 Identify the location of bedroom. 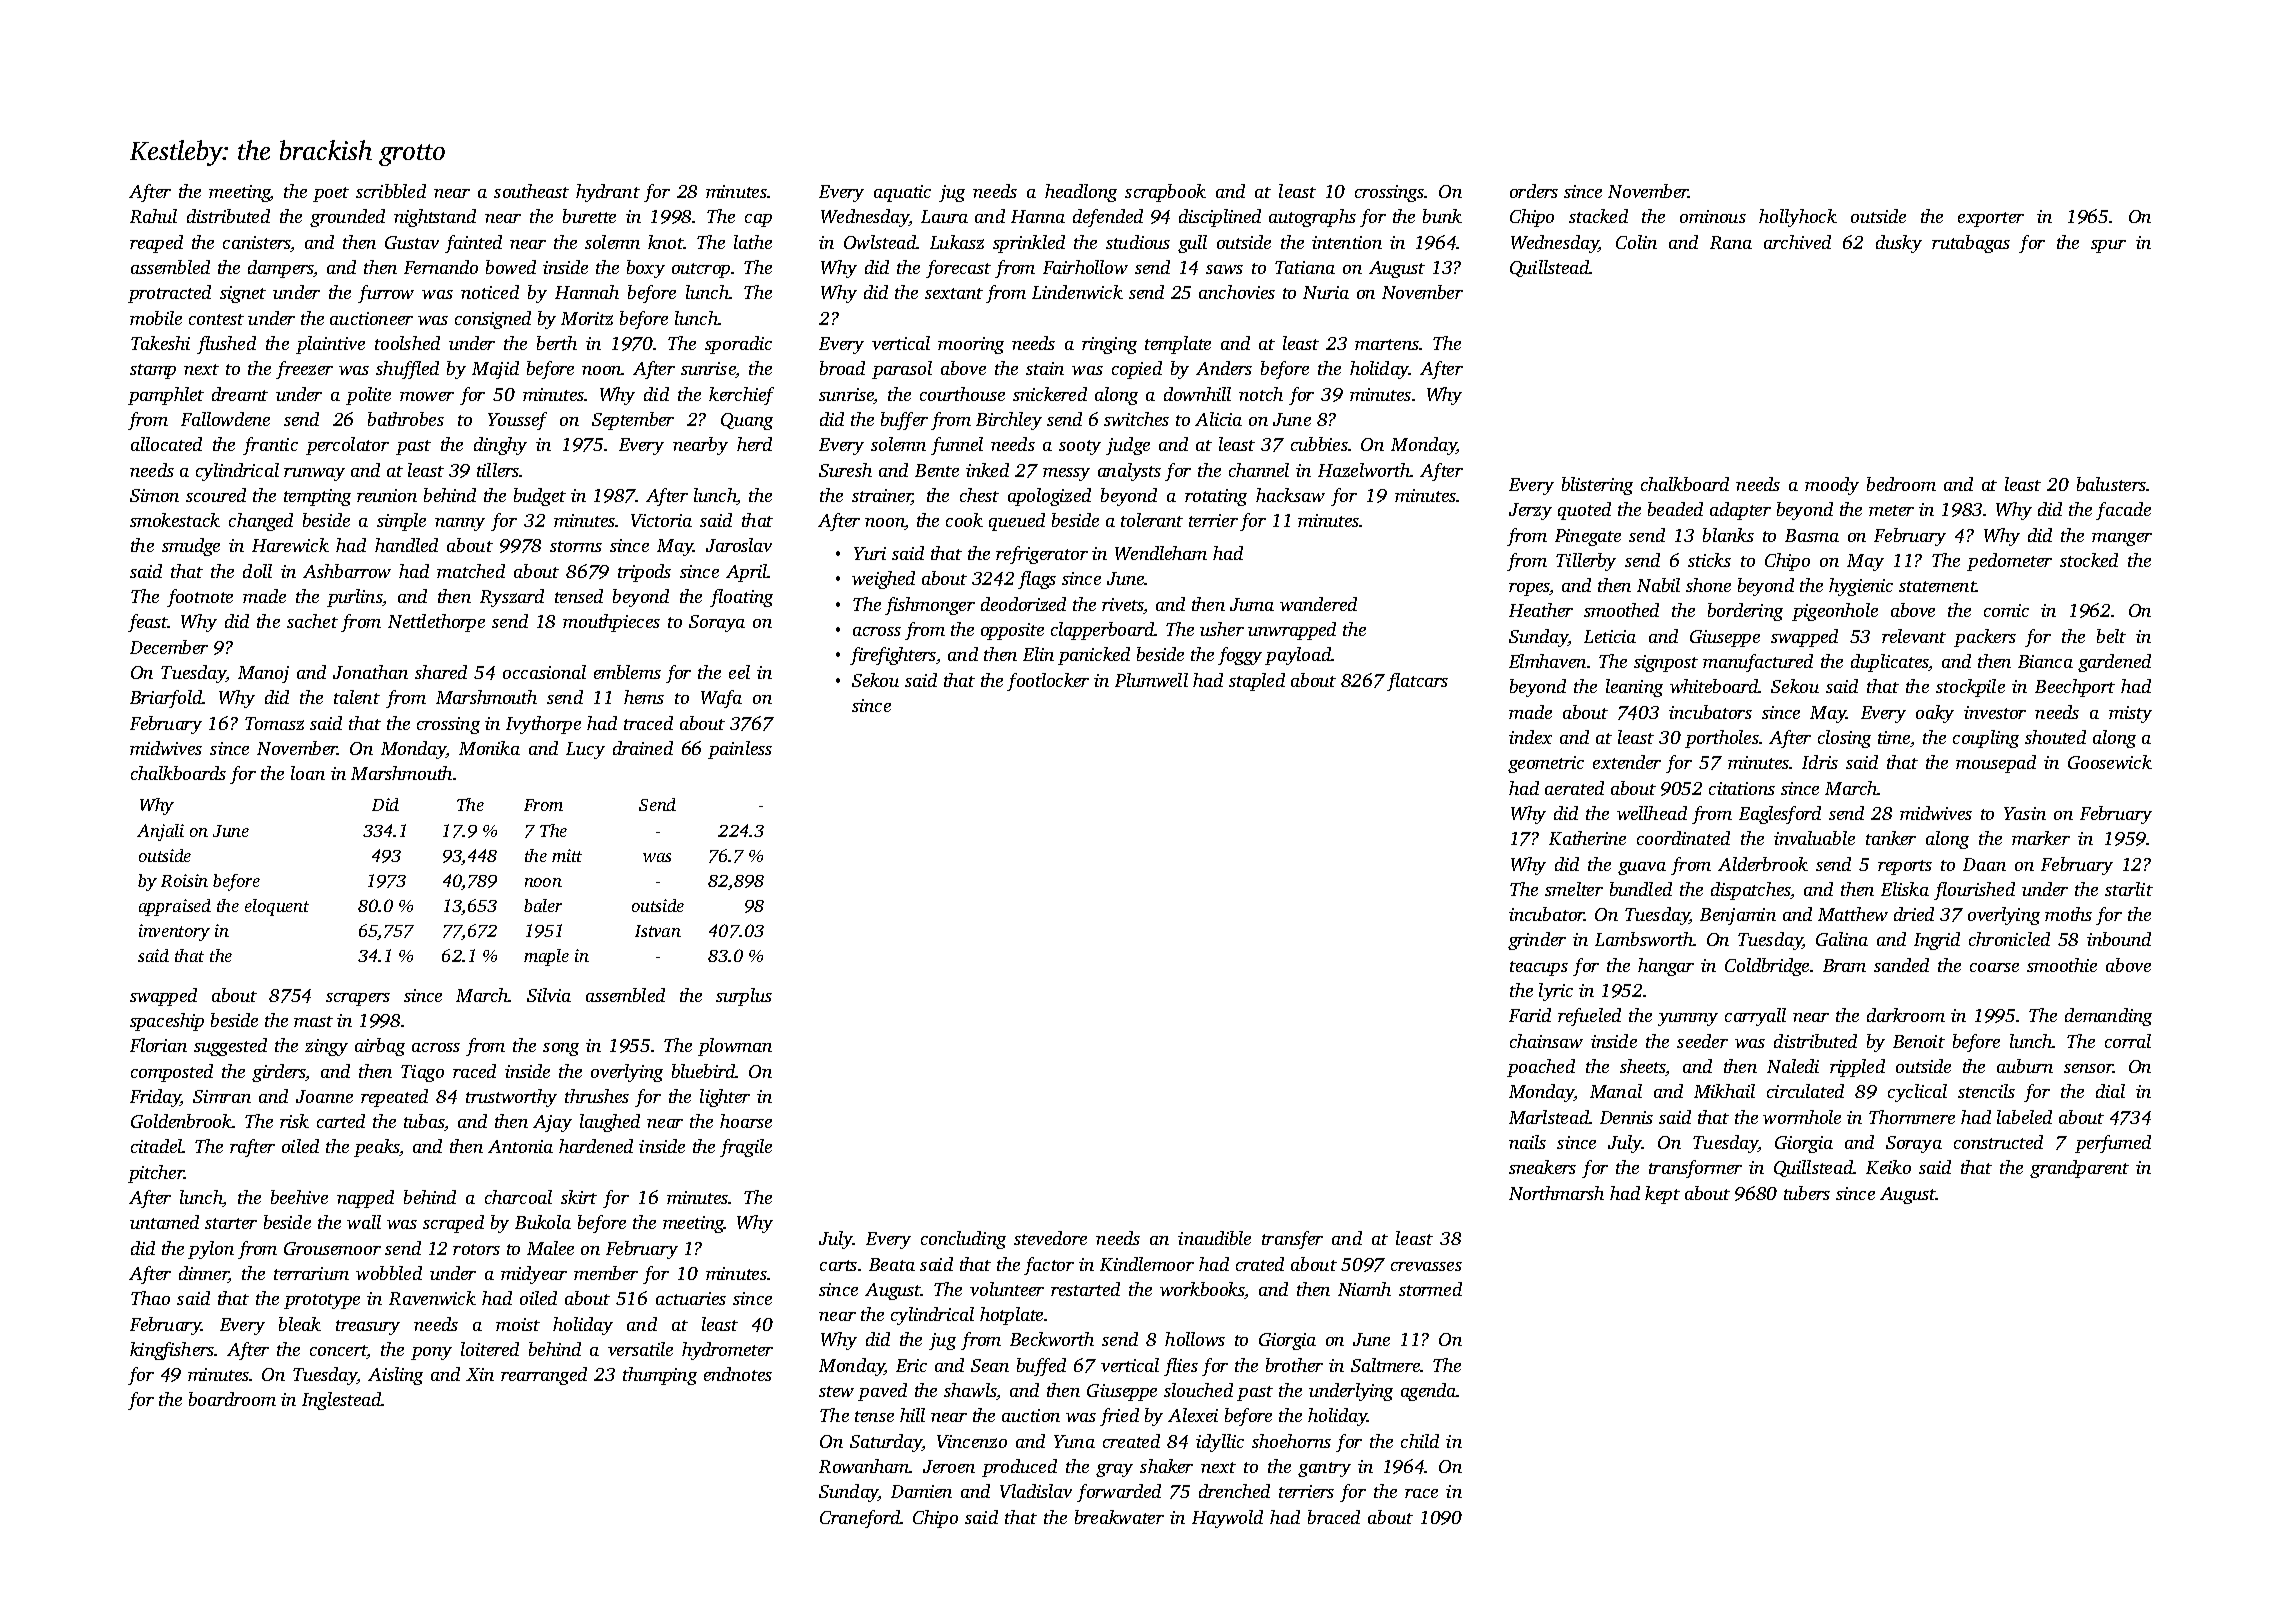
(1901, 484).
